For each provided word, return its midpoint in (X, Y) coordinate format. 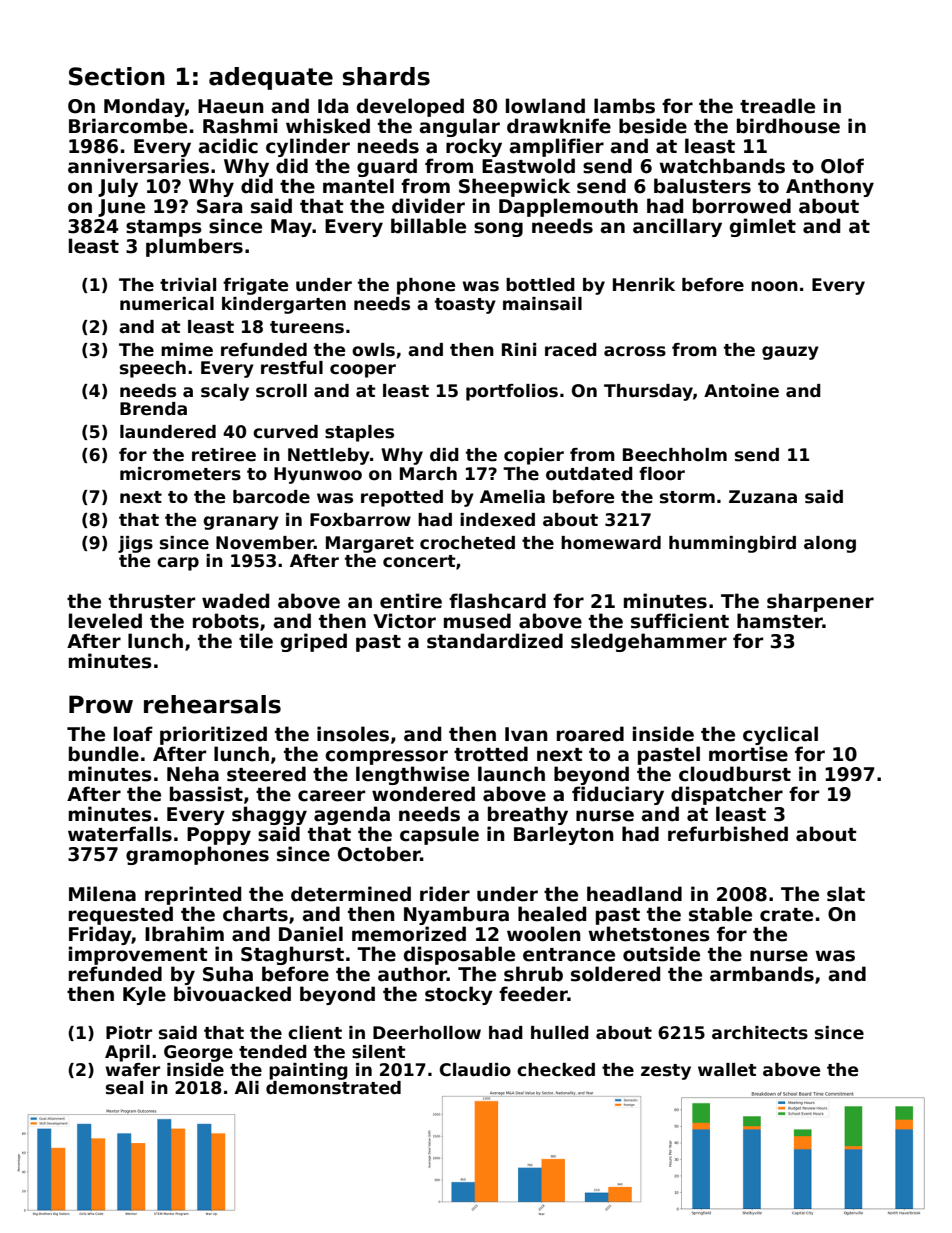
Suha (228, 974)
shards (386, 76)
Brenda (153, 409)
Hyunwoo (318, 475)
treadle (777, 106)
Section (117, 76)
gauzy (790, 353)
